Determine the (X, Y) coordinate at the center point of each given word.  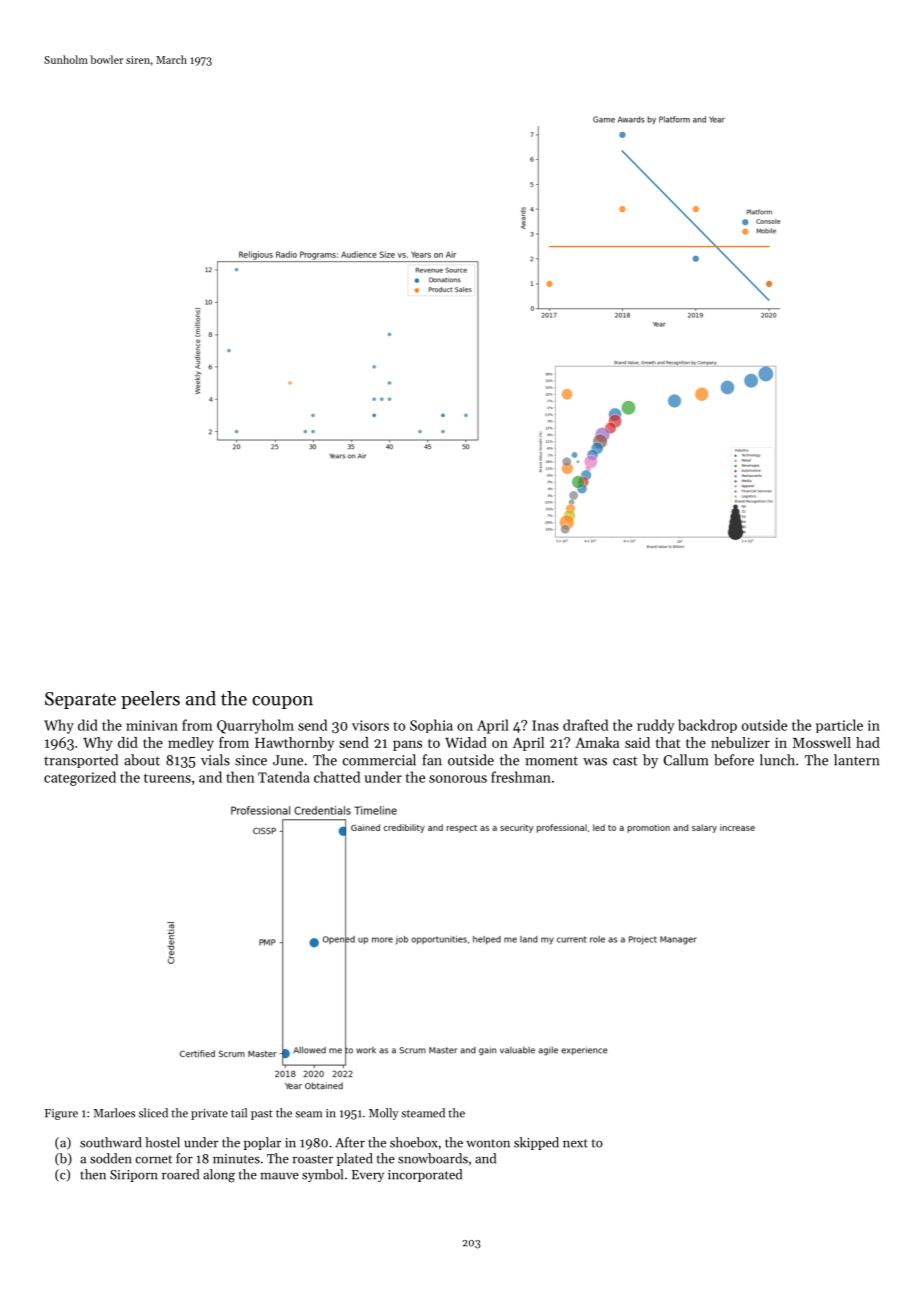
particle (839, 726)
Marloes (114, 1113)
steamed (423, 1113)
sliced (153, 1113)
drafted (585, 725)
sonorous (458, 779)
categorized (80, 778)
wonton (488, 1143)
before (734, 760)
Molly (383, 1114)
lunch (777, 760)
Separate (80, 700)
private (209, 1114)
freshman (521, 777)
